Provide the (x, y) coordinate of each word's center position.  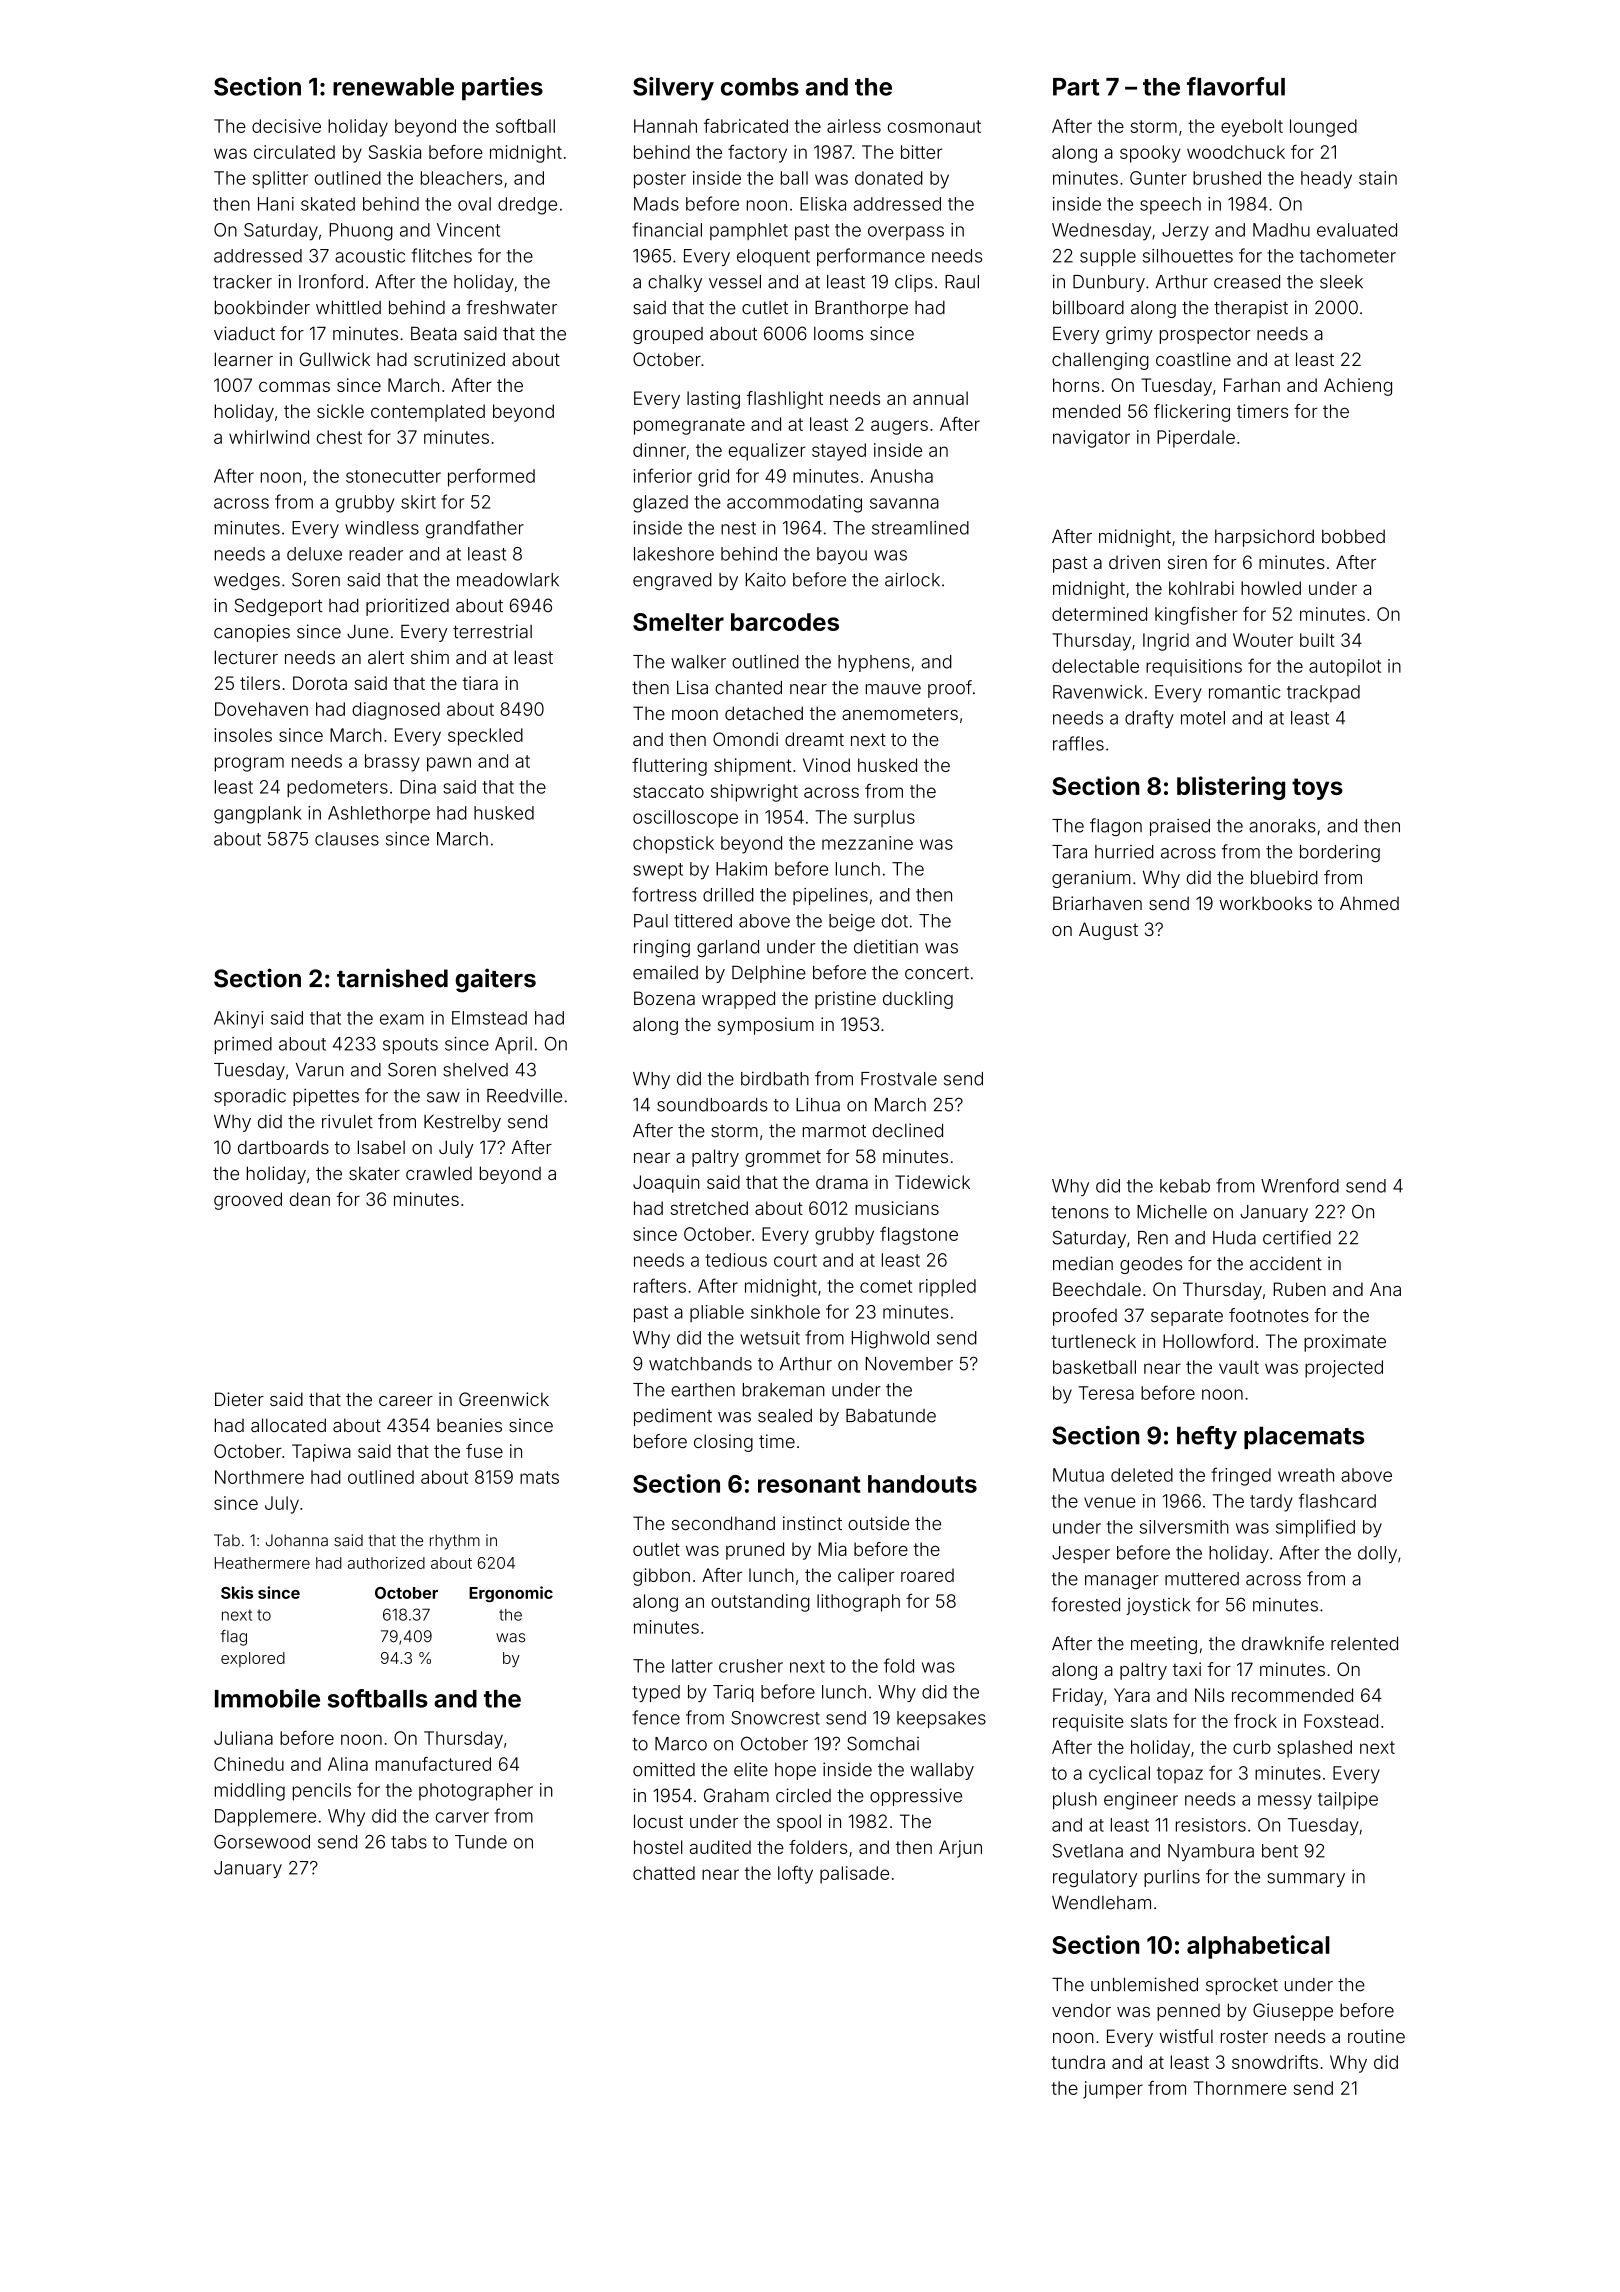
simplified (1315, 1528)
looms (838, 334)
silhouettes (1188, 256)
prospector (1205, 336)
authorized (386, 1563)
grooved (248, 1201)
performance (871, 257)
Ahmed (1369, 903)
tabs (409, 1842)
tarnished (392, 978)
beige (852, 923)
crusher (751, 1666)
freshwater (511, 307)
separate (1187, 1317)
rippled (947, 1288)
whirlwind (269, 437)
